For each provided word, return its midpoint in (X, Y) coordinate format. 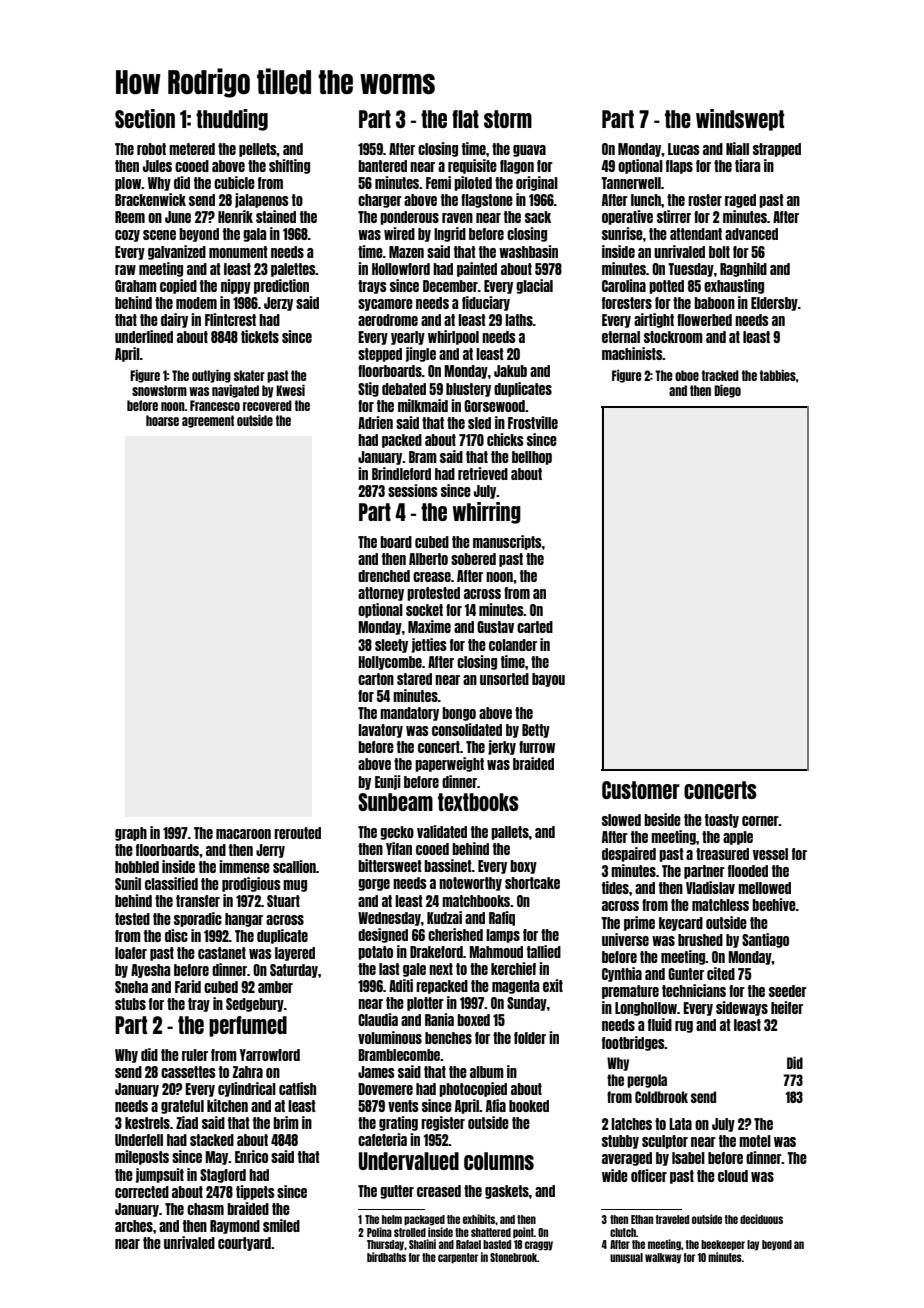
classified (171, 883)
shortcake (532, 883)
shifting (289, 166)
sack (538, 217)
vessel (770, 854)
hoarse (162, 420)
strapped (777, 150)
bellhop (532, 458)
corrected (142, 1192)
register (443, 1123)
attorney (381, 594)
